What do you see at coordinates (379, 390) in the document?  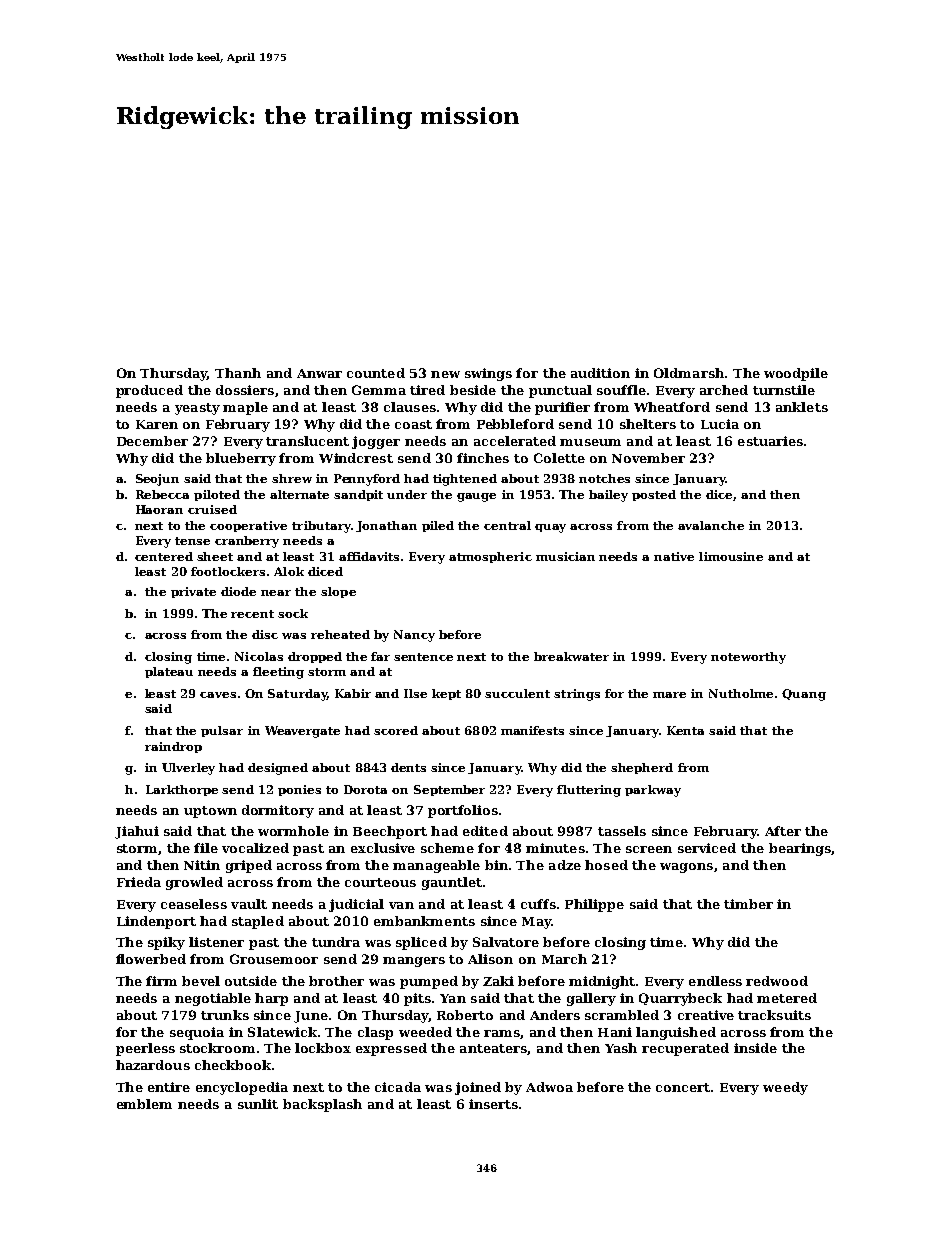 I see `Gemma` at bounding box center [379, 390].
